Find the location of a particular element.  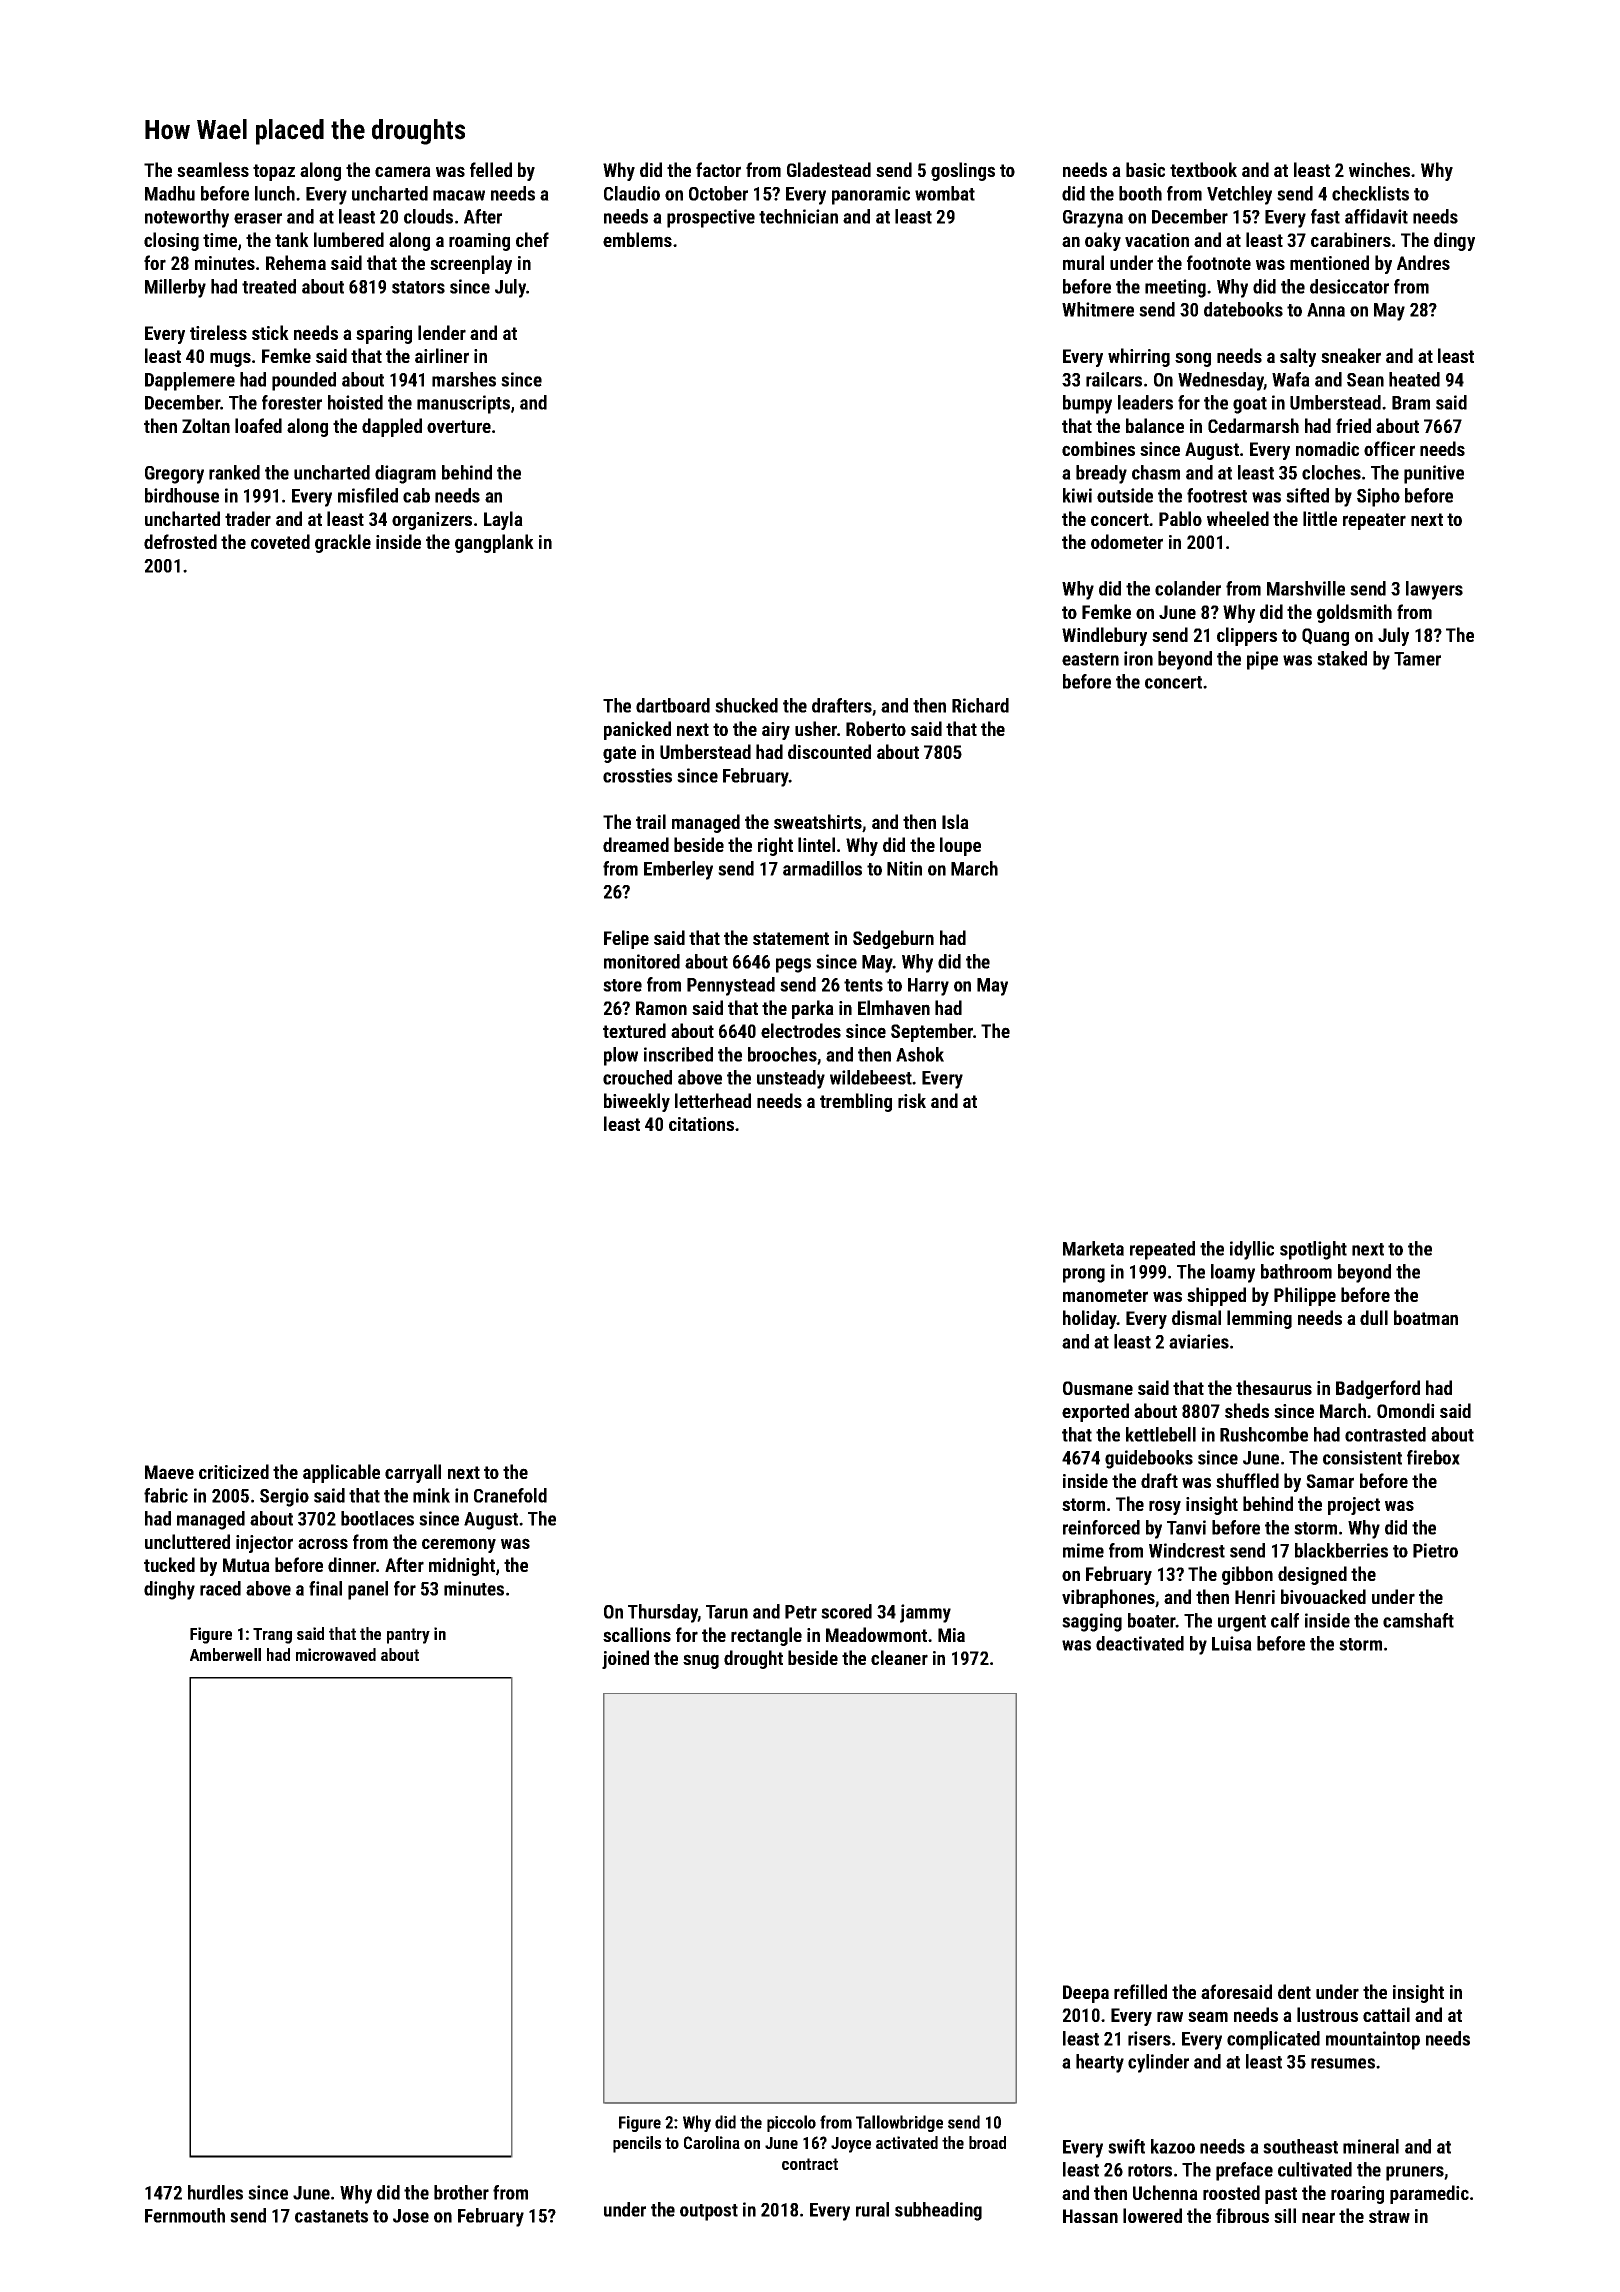

camshaft is located at coordinates (1418, 1620).
